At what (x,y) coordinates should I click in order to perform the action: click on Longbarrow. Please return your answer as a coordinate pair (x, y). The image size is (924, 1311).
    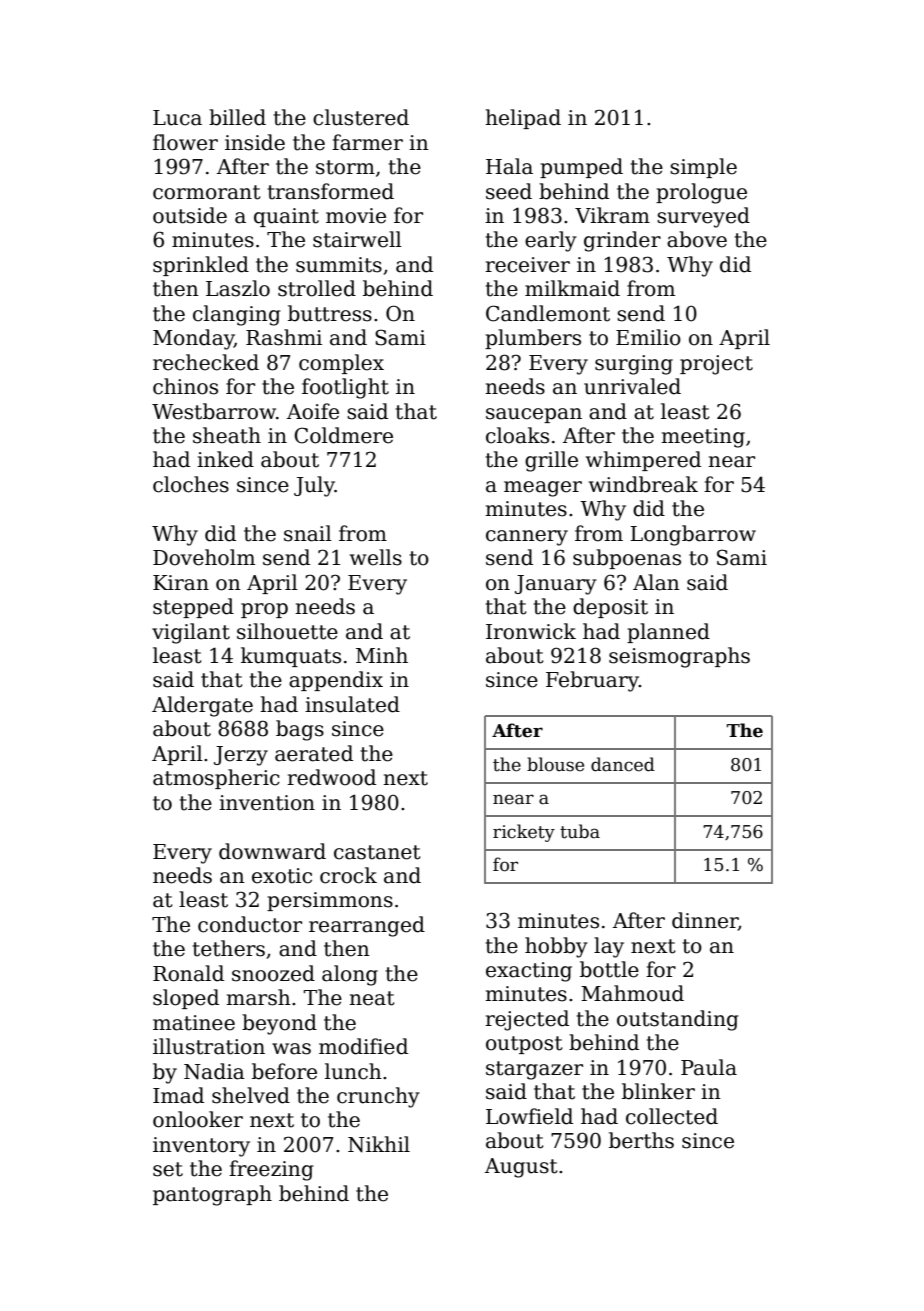
    Looking at the image, I should click on (693, 535).
